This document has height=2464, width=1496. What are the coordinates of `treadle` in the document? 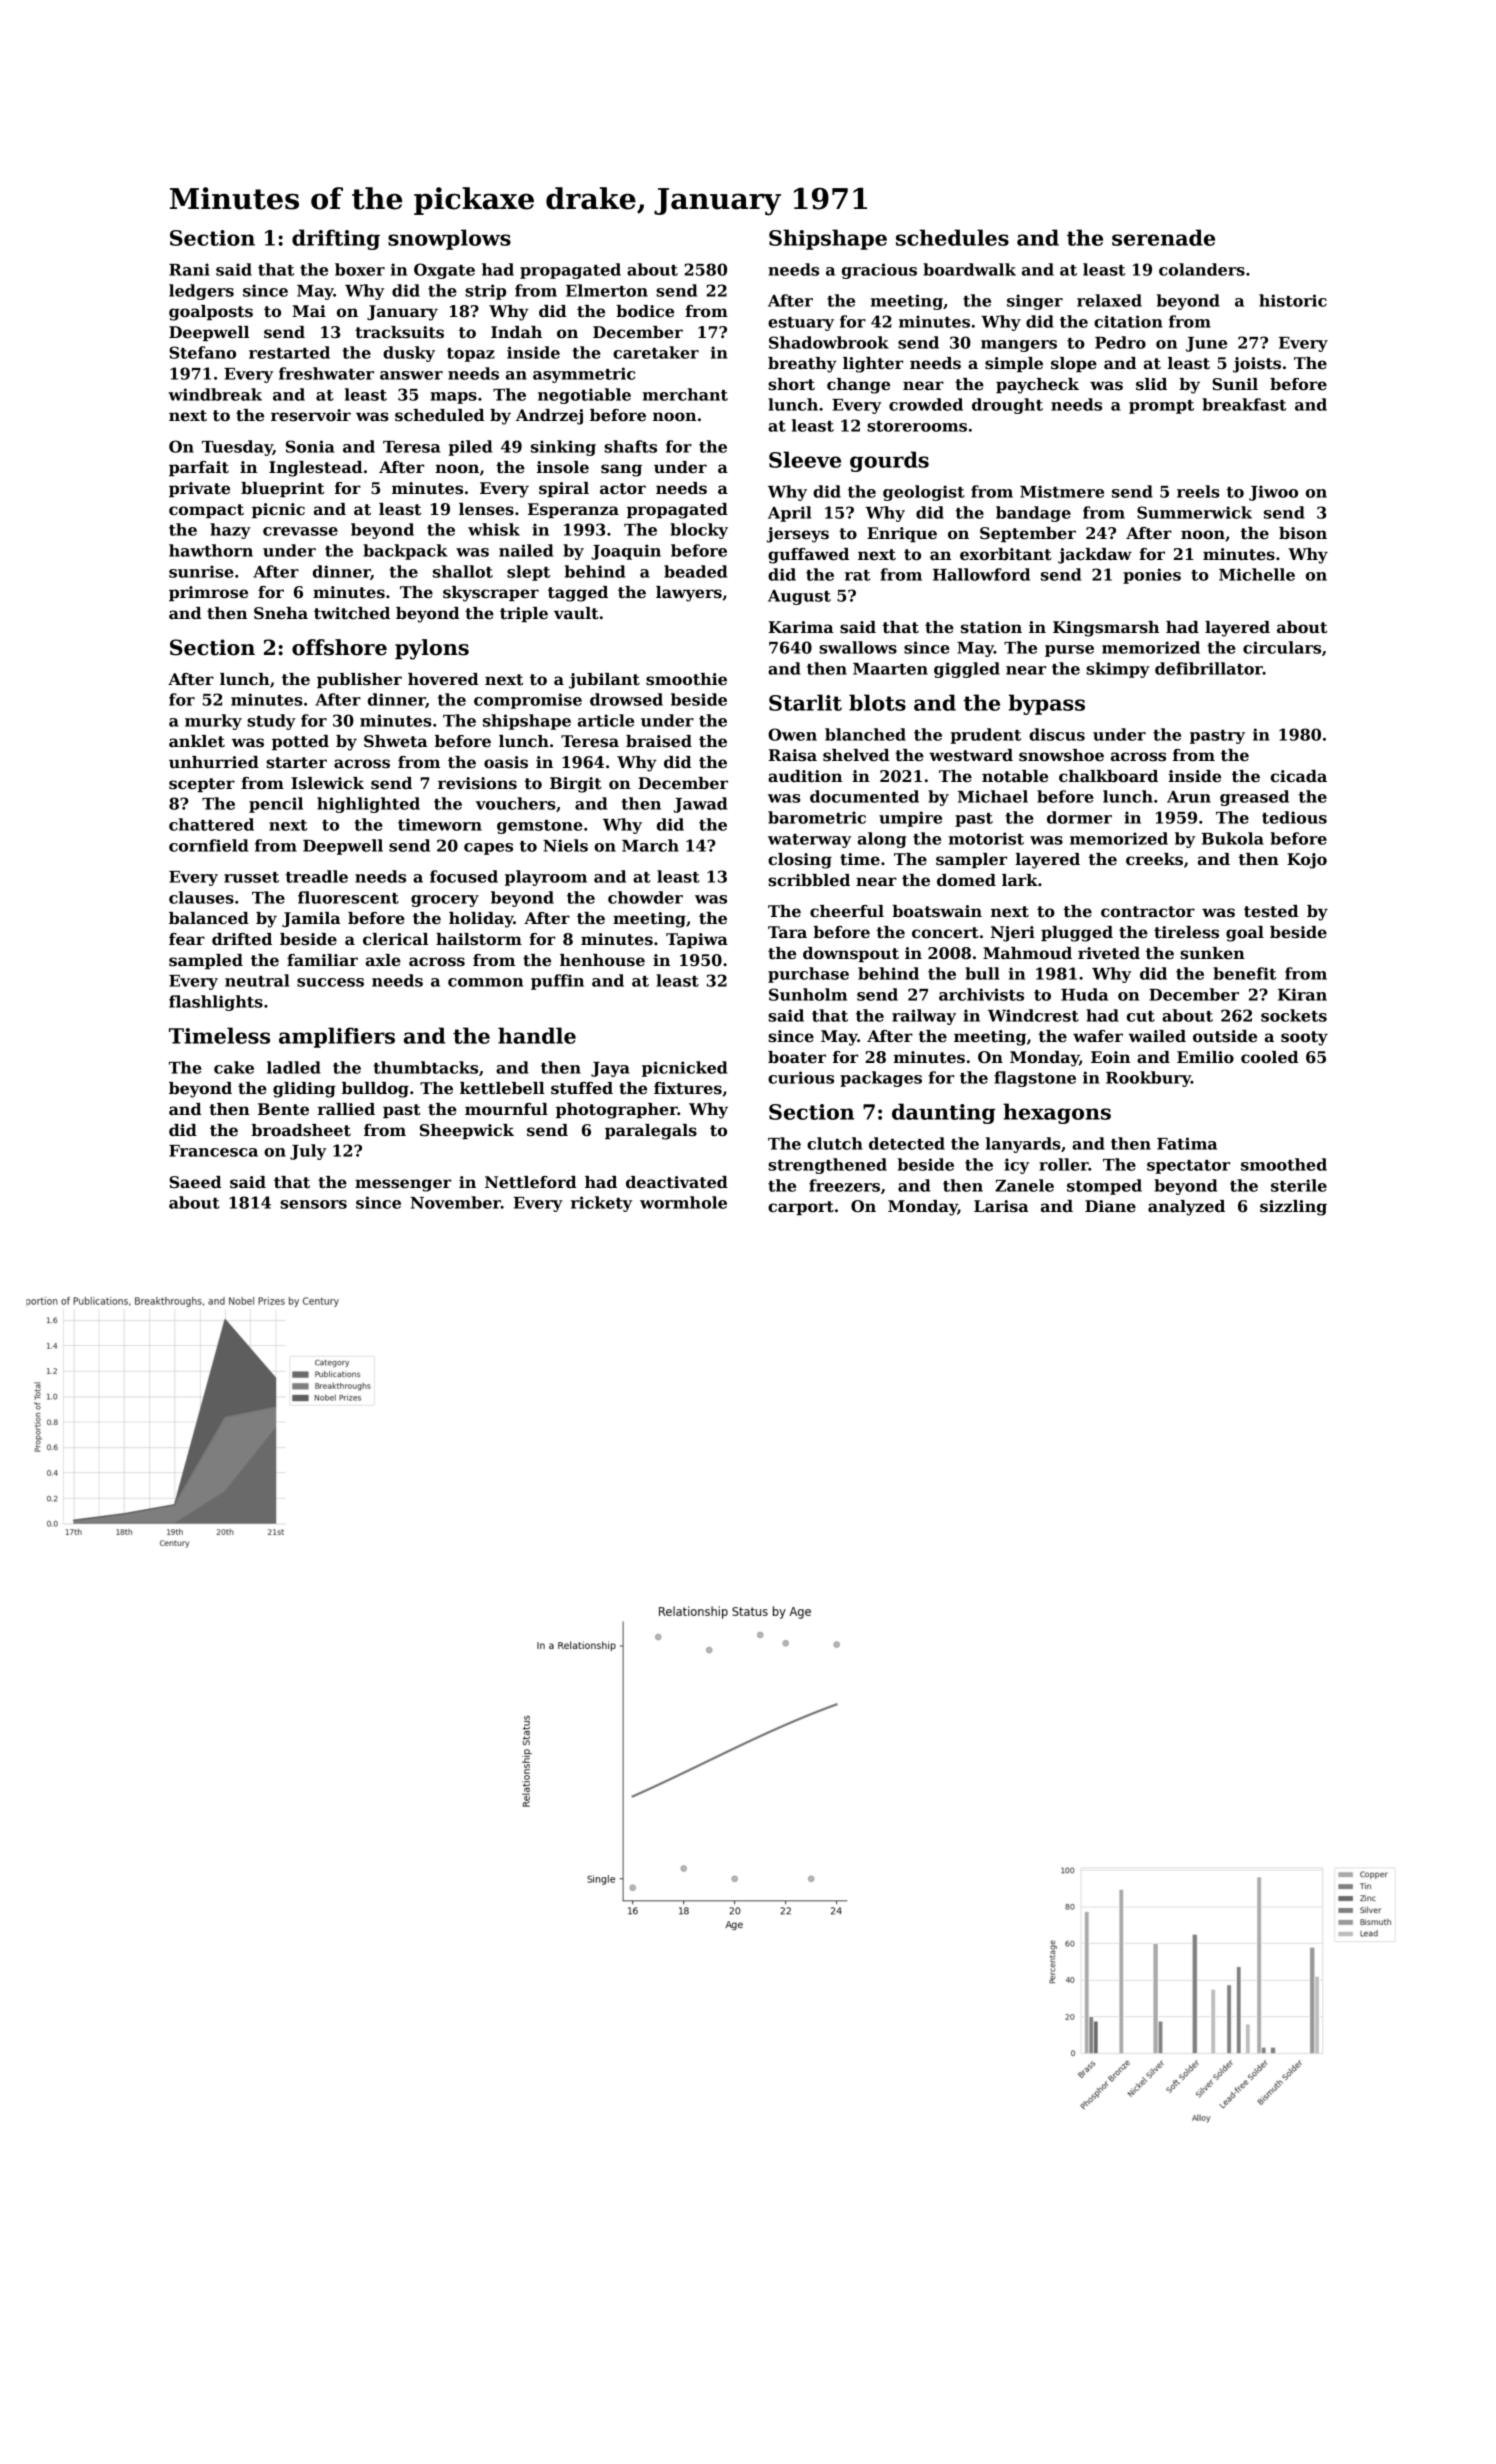 It's located at (317, 876).
